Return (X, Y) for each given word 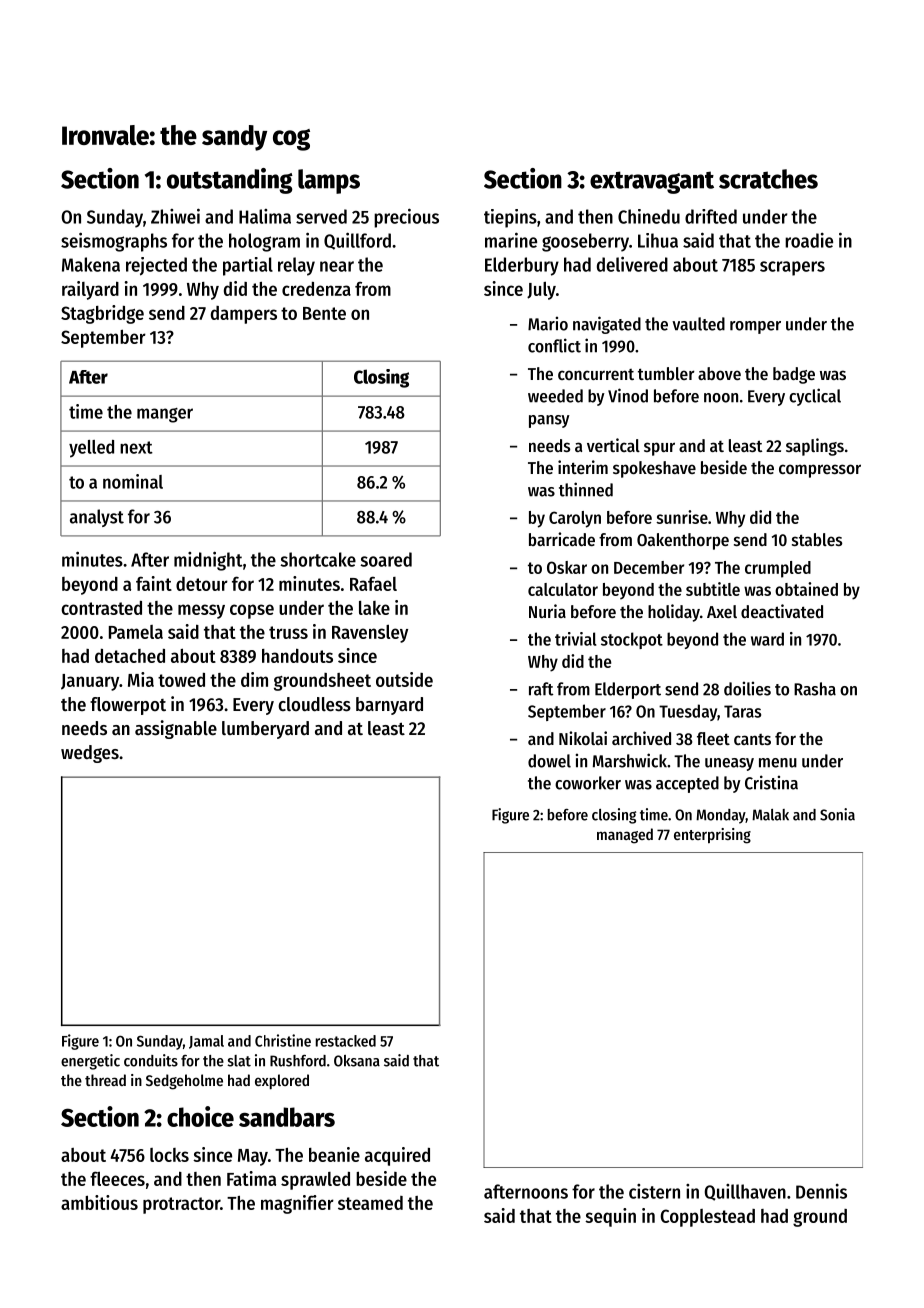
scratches (768, 179)
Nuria (547, 611)
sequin (610, 1217)
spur (659, 449)
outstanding (230, 181)
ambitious (99, 1202)
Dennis (821, 1191)
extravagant (652, 182)
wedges (90, 754)
